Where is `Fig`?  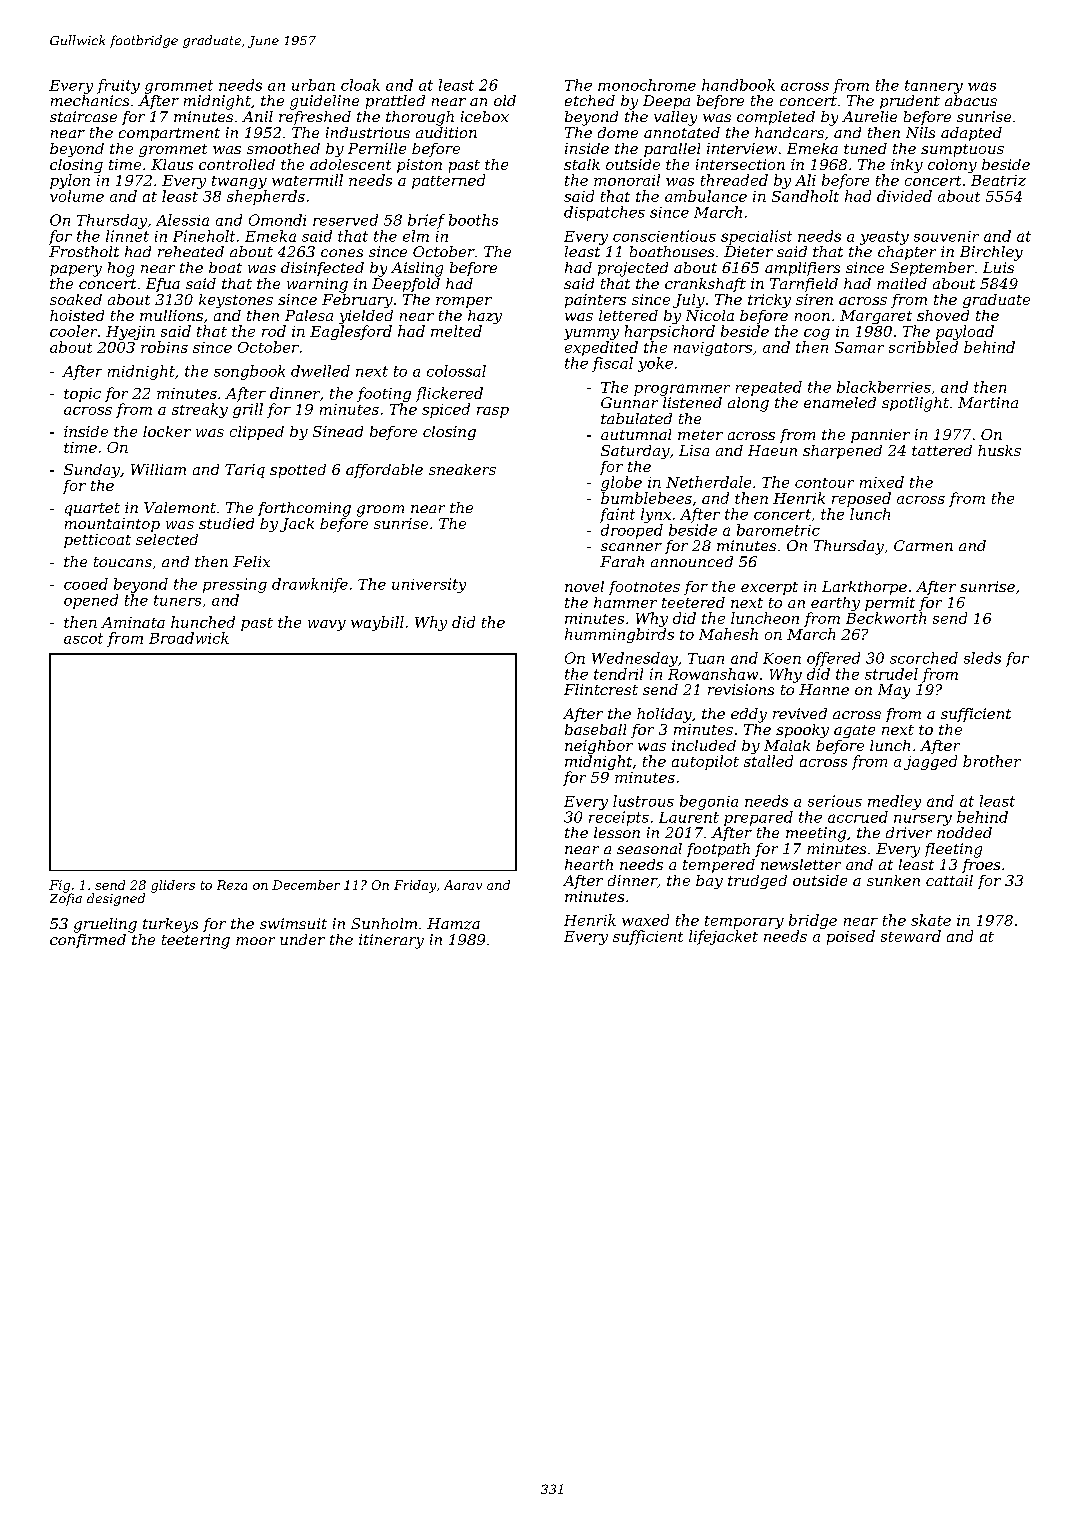 Fig is located at coordinates (59, 886).
